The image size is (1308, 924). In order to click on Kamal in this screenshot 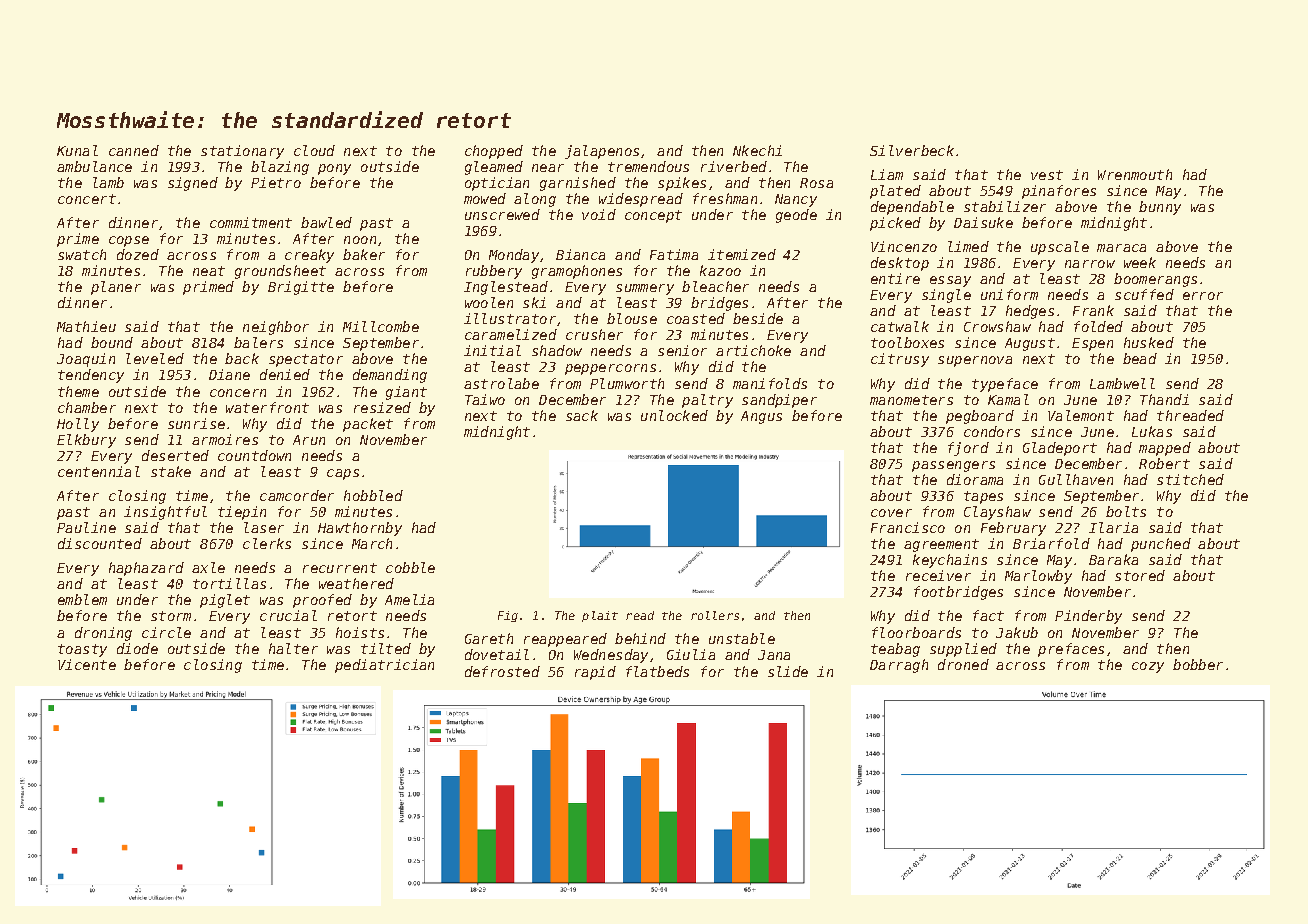, I will do `click(1008, 399)`.
